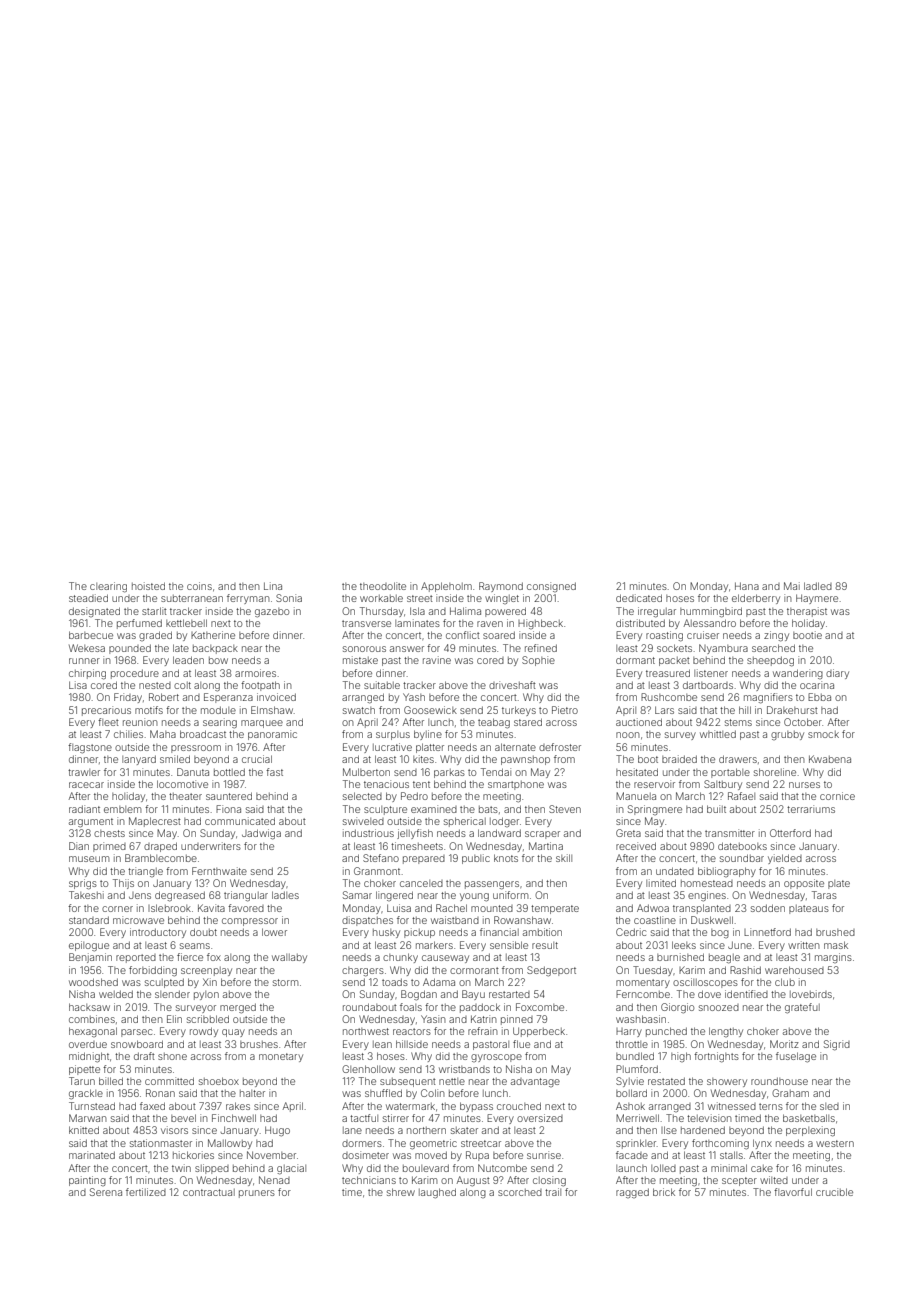 The image size is (924, 1308). Describe the element at coordinates (555, 909) in the screenshot. I see `temperate` at that location.
